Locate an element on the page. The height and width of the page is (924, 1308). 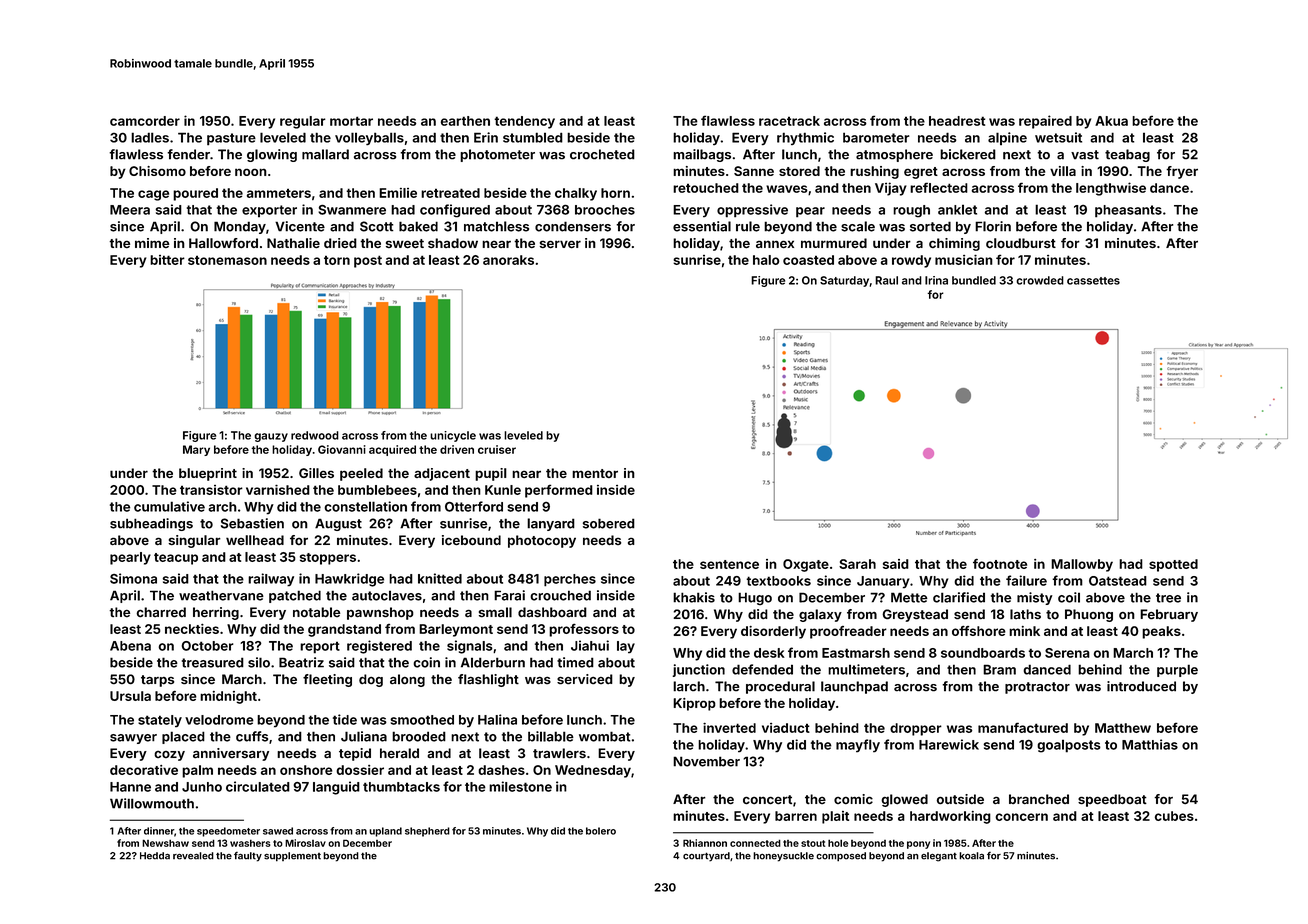
Raul is located at coordinates (886, 280).
